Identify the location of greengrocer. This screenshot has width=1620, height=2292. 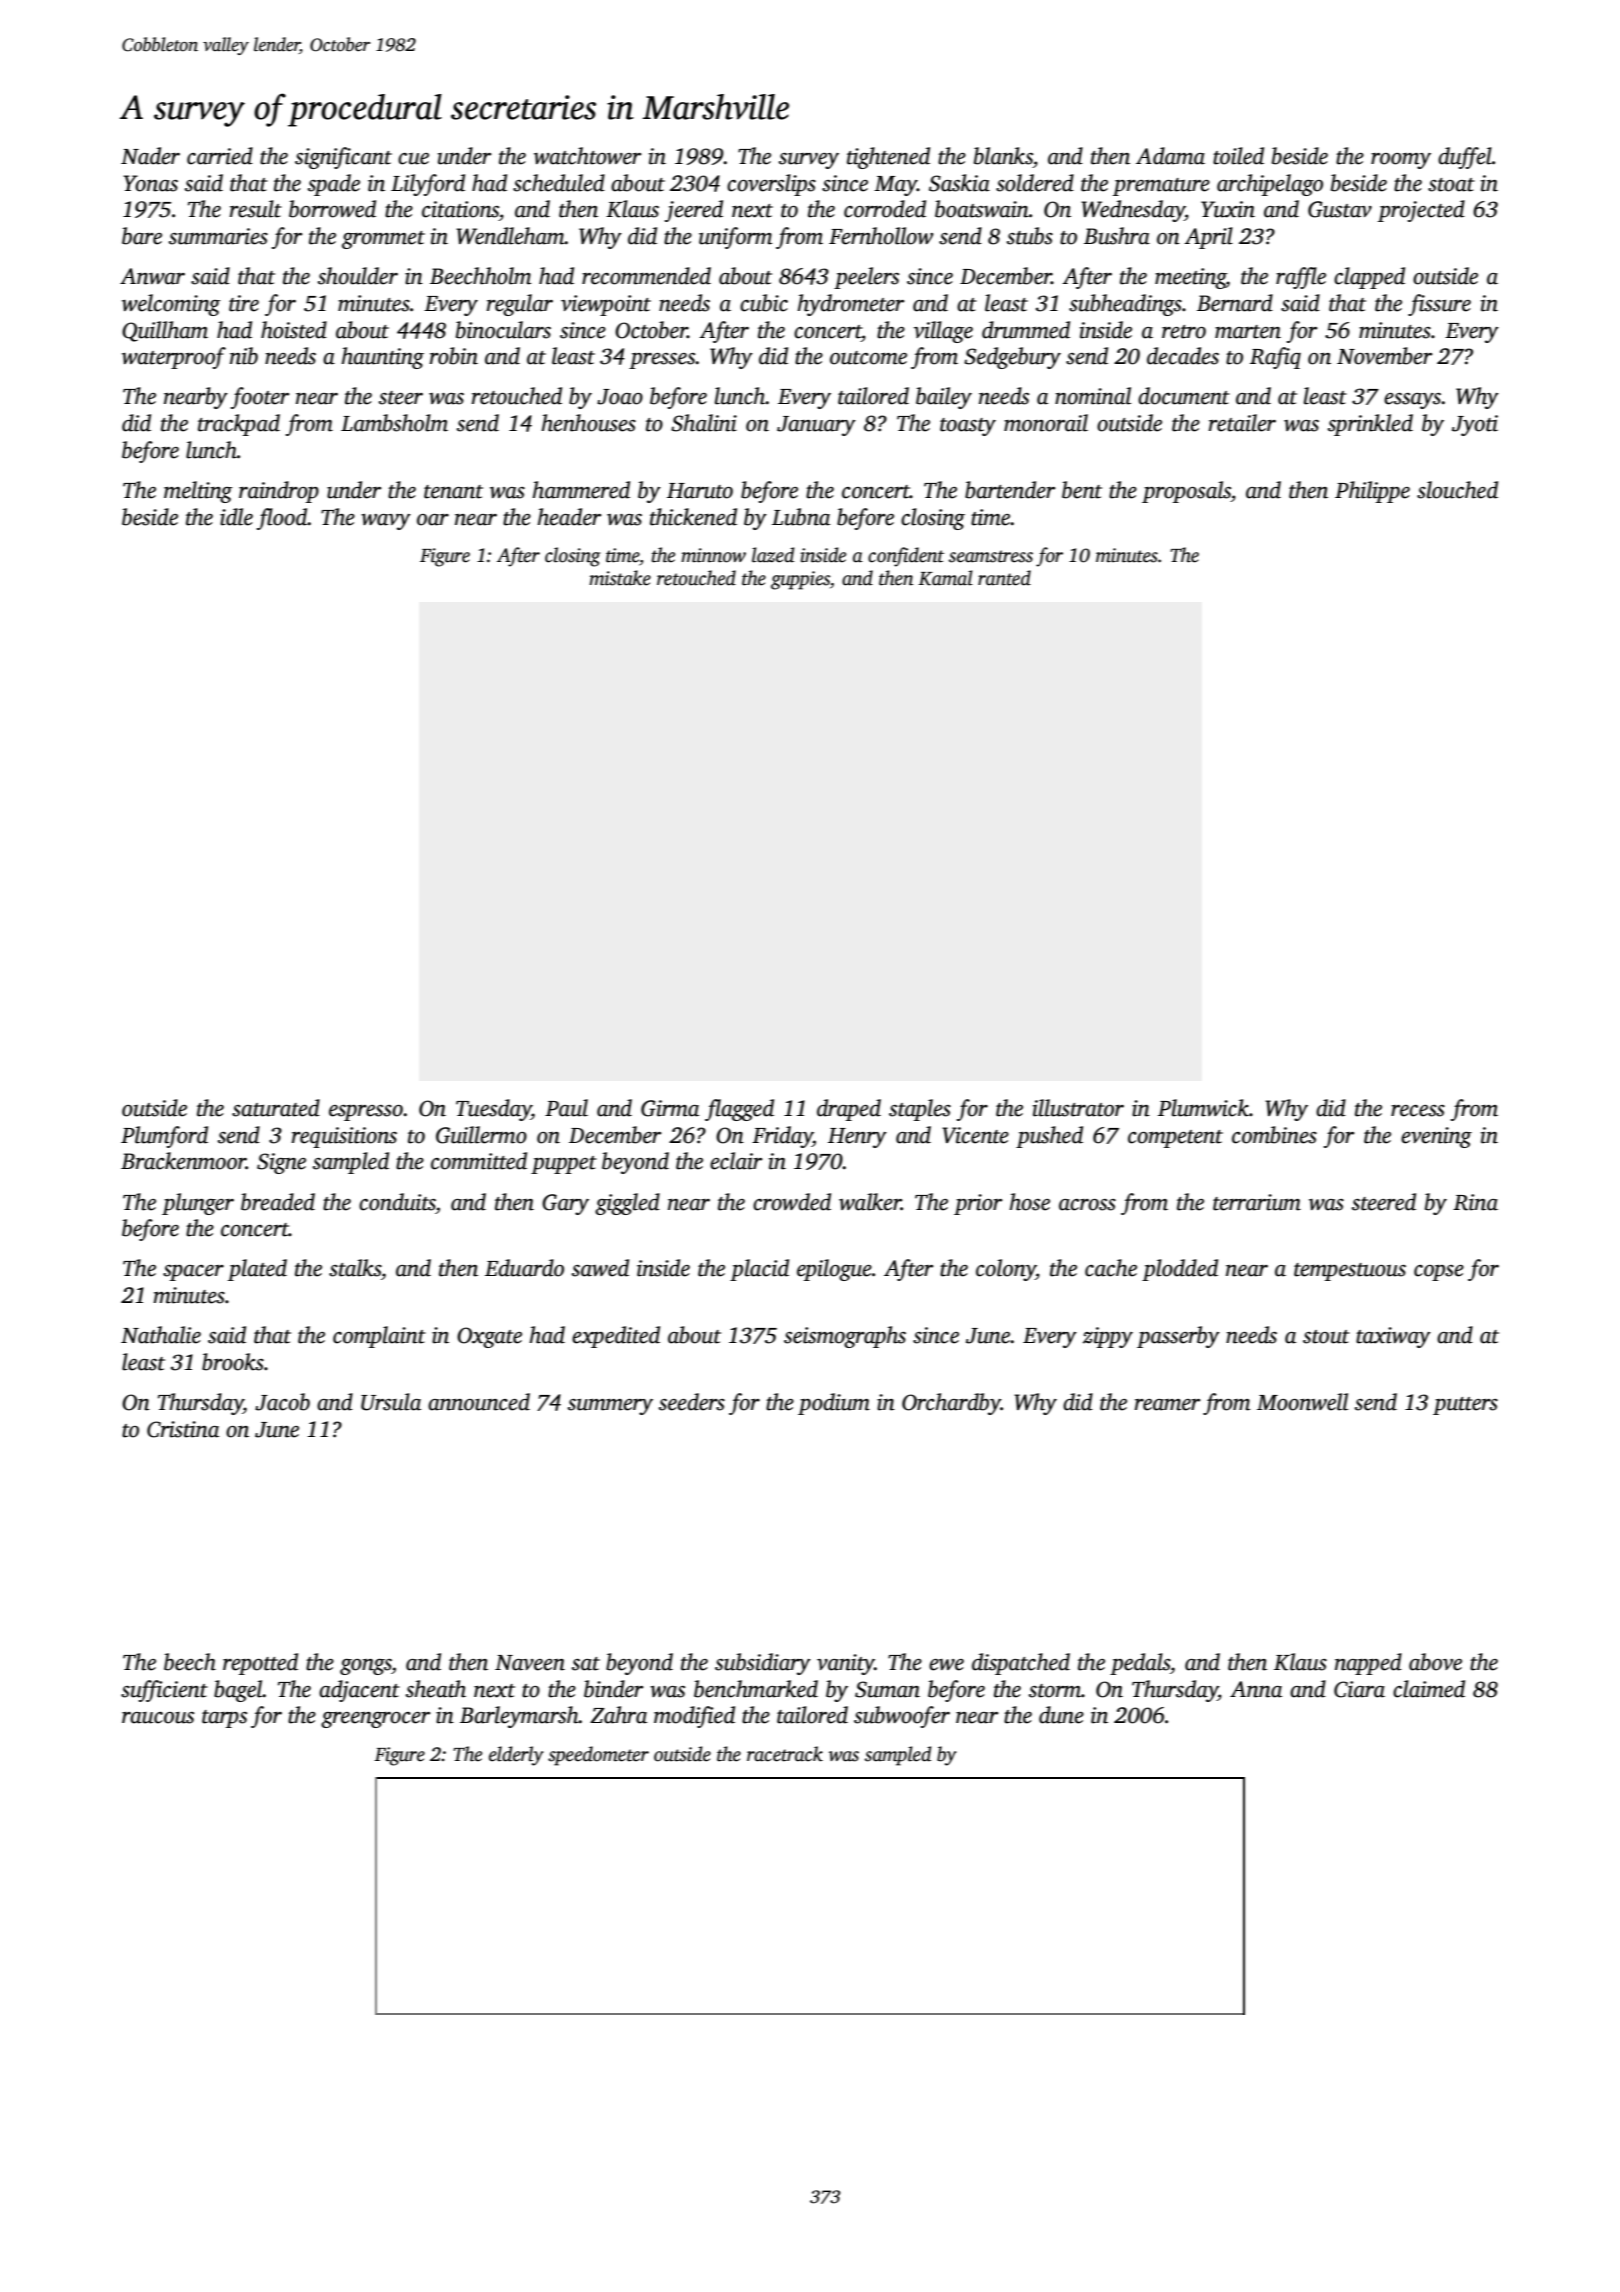
(375, 1720).
